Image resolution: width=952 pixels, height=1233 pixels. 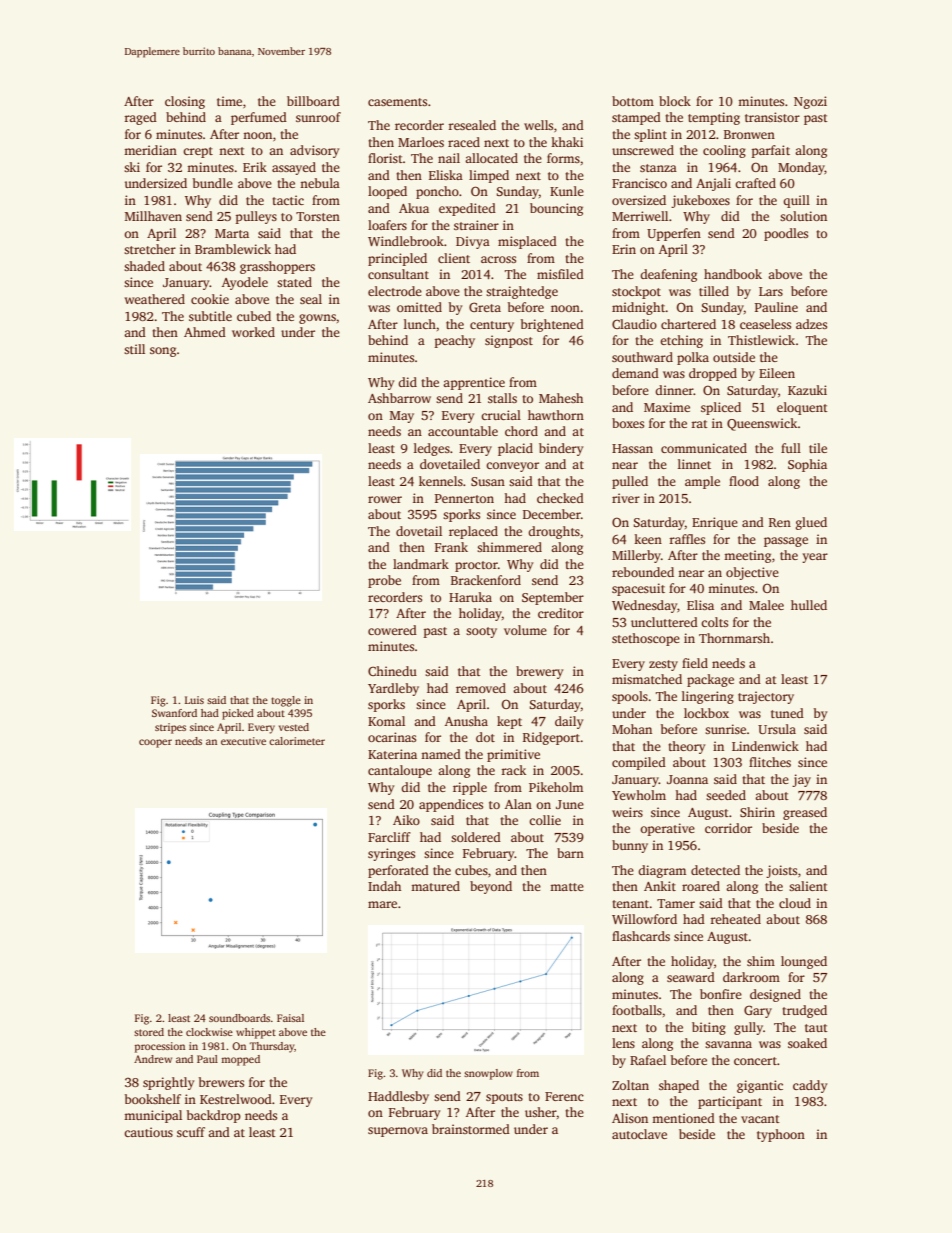 What do you see at coordinates (399, 398) in the page?
I see `Ashbarrow` at bounding box center [399, 398].
